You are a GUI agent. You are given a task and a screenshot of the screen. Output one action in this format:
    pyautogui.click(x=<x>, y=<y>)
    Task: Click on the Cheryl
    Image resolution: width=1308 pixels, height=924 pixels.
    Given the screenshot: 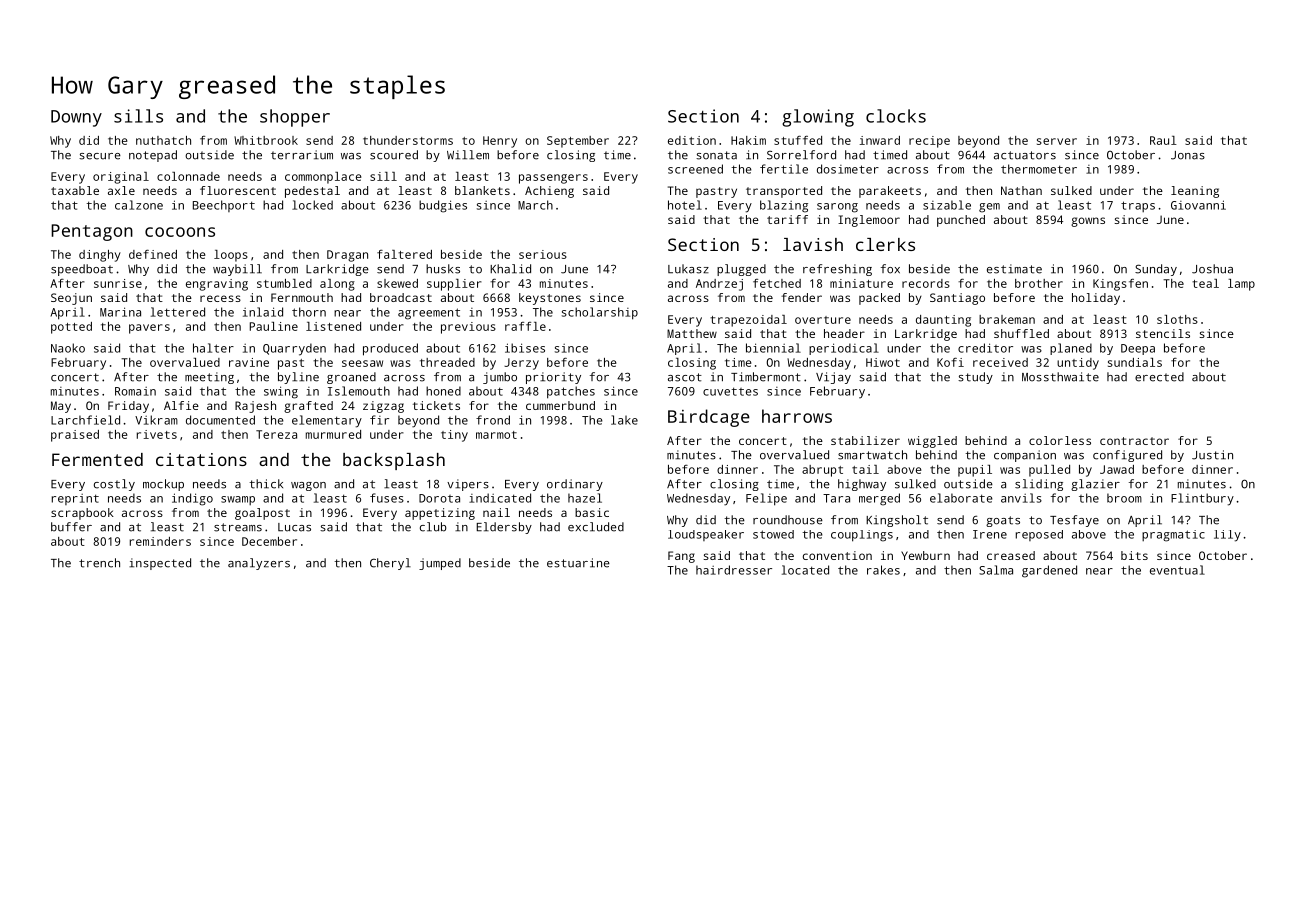 What is the action you would take?
    pyautogui.click(x=390, y=564)
